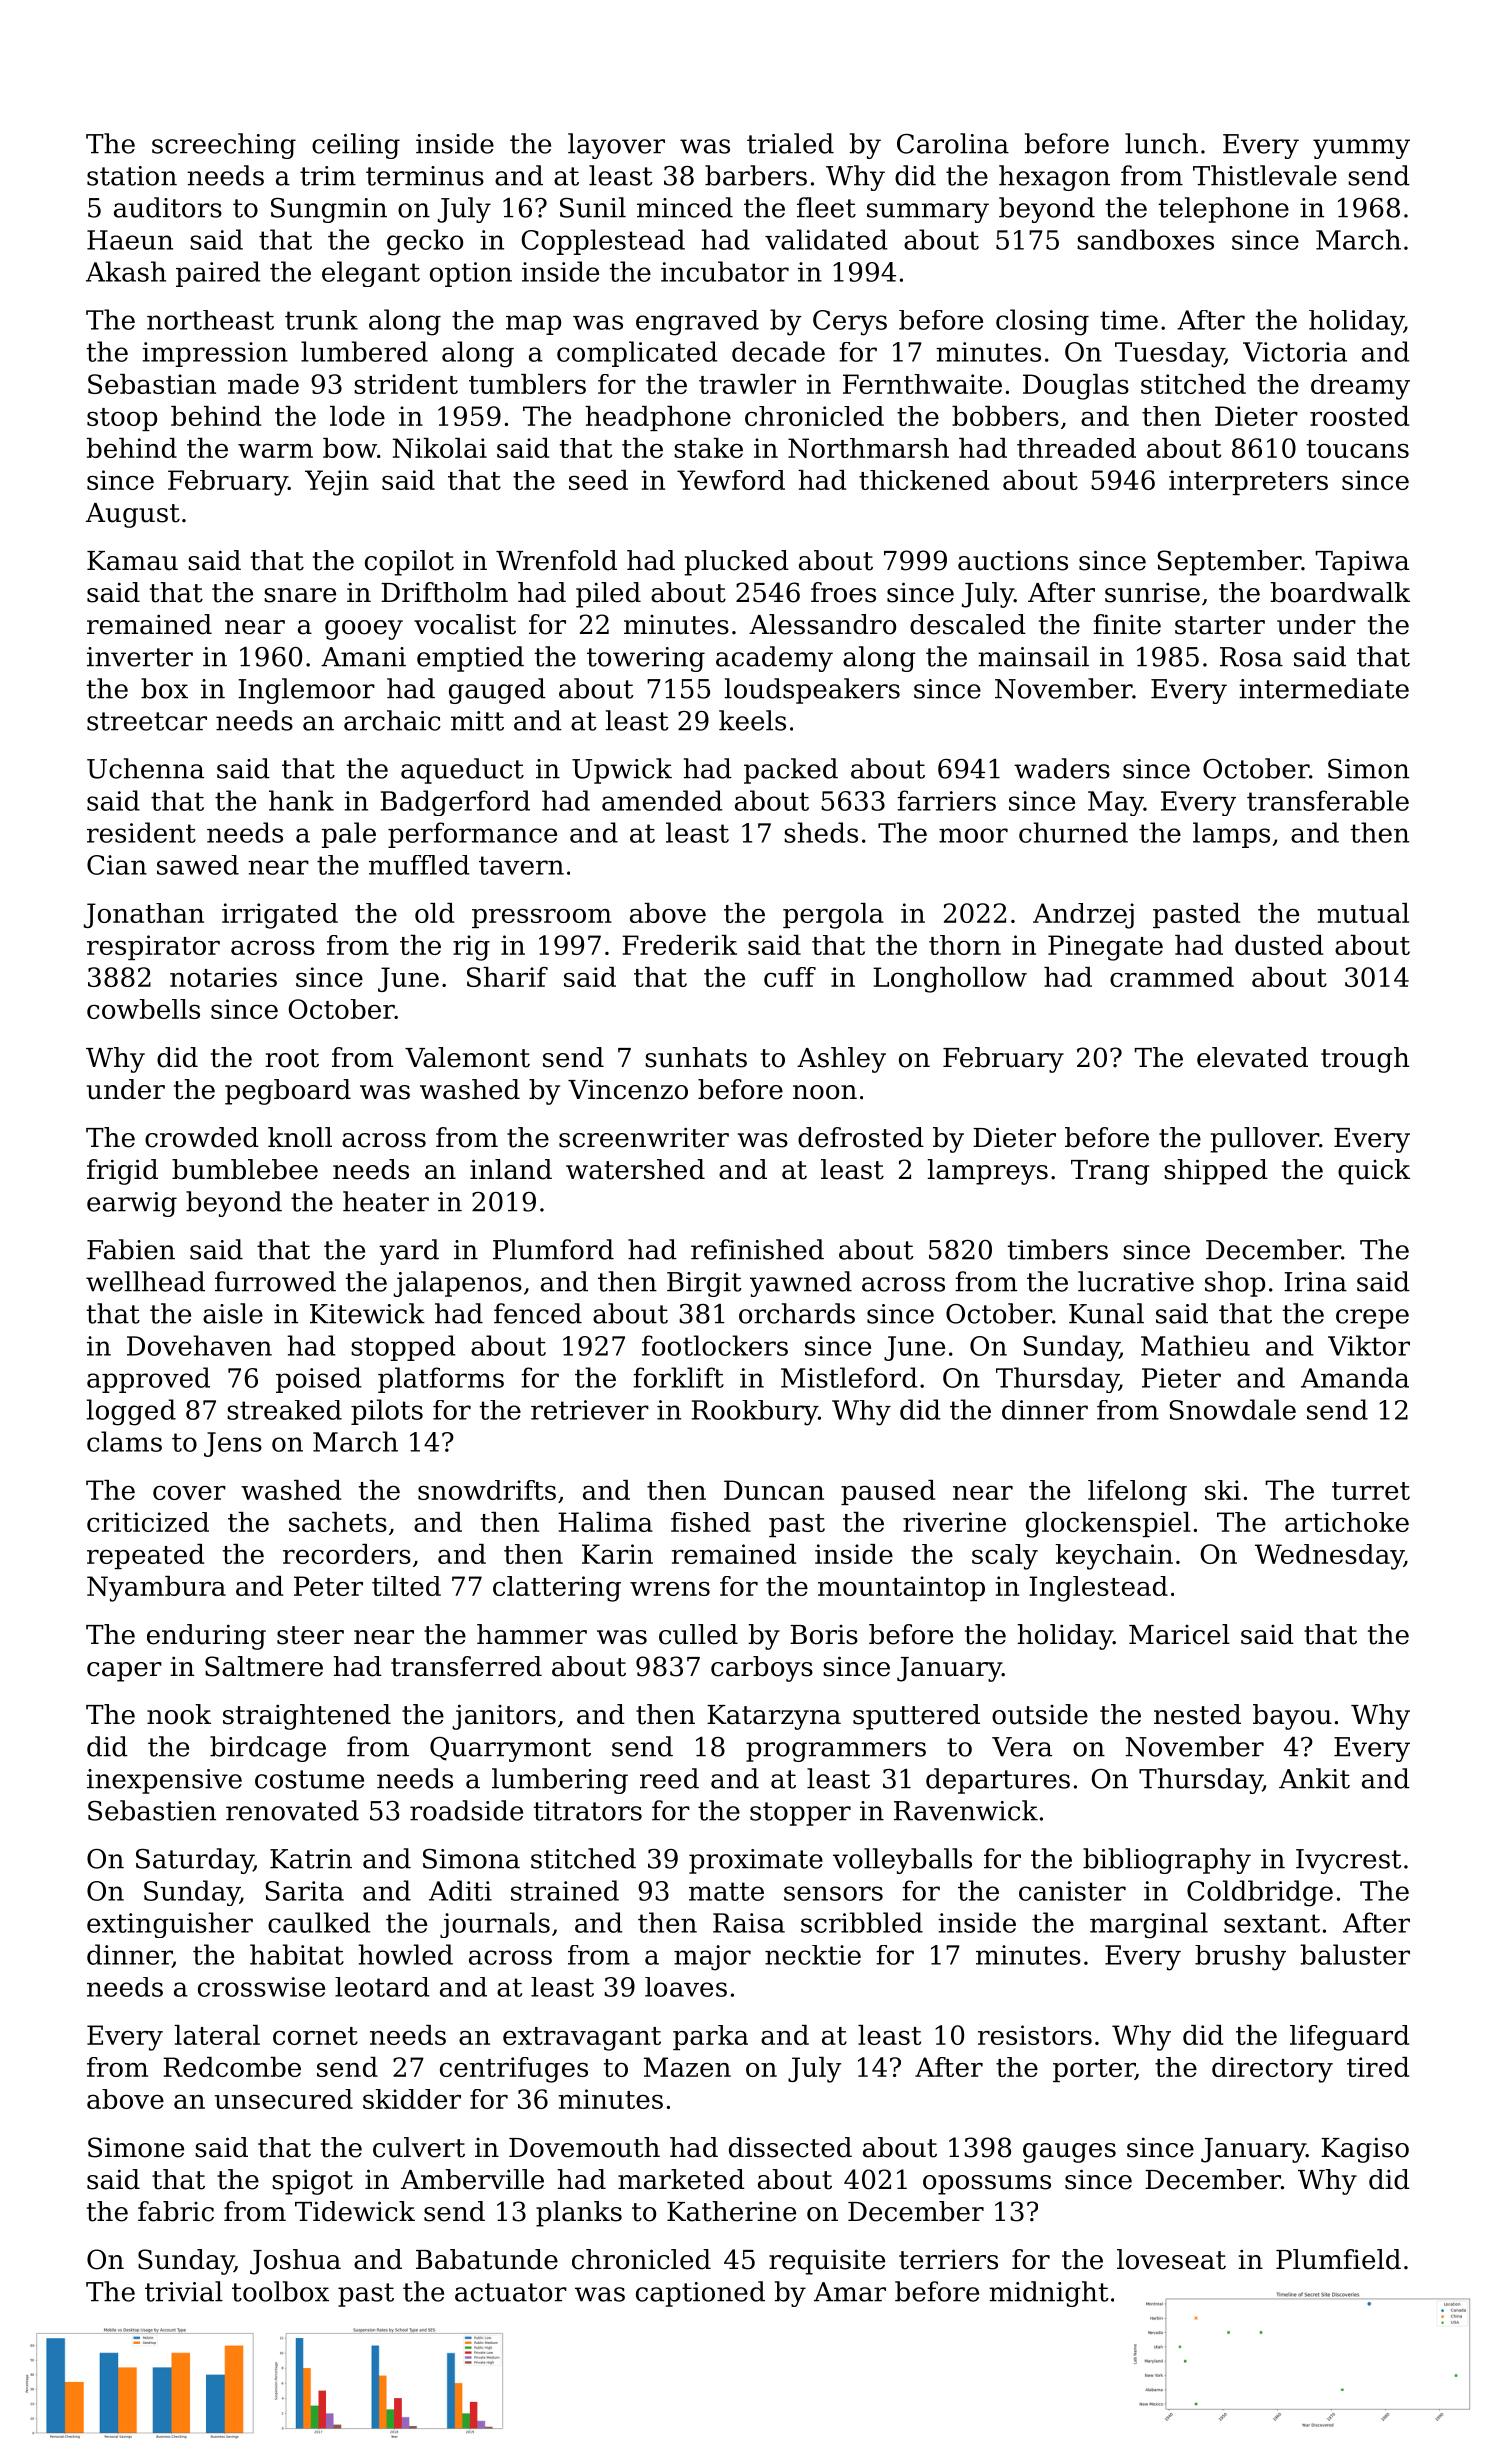 This document has width=1496, height=2464. What do you see at coordinates (356, 146) in the document?
I see `ceiling` at bounding box center [356, 146].
